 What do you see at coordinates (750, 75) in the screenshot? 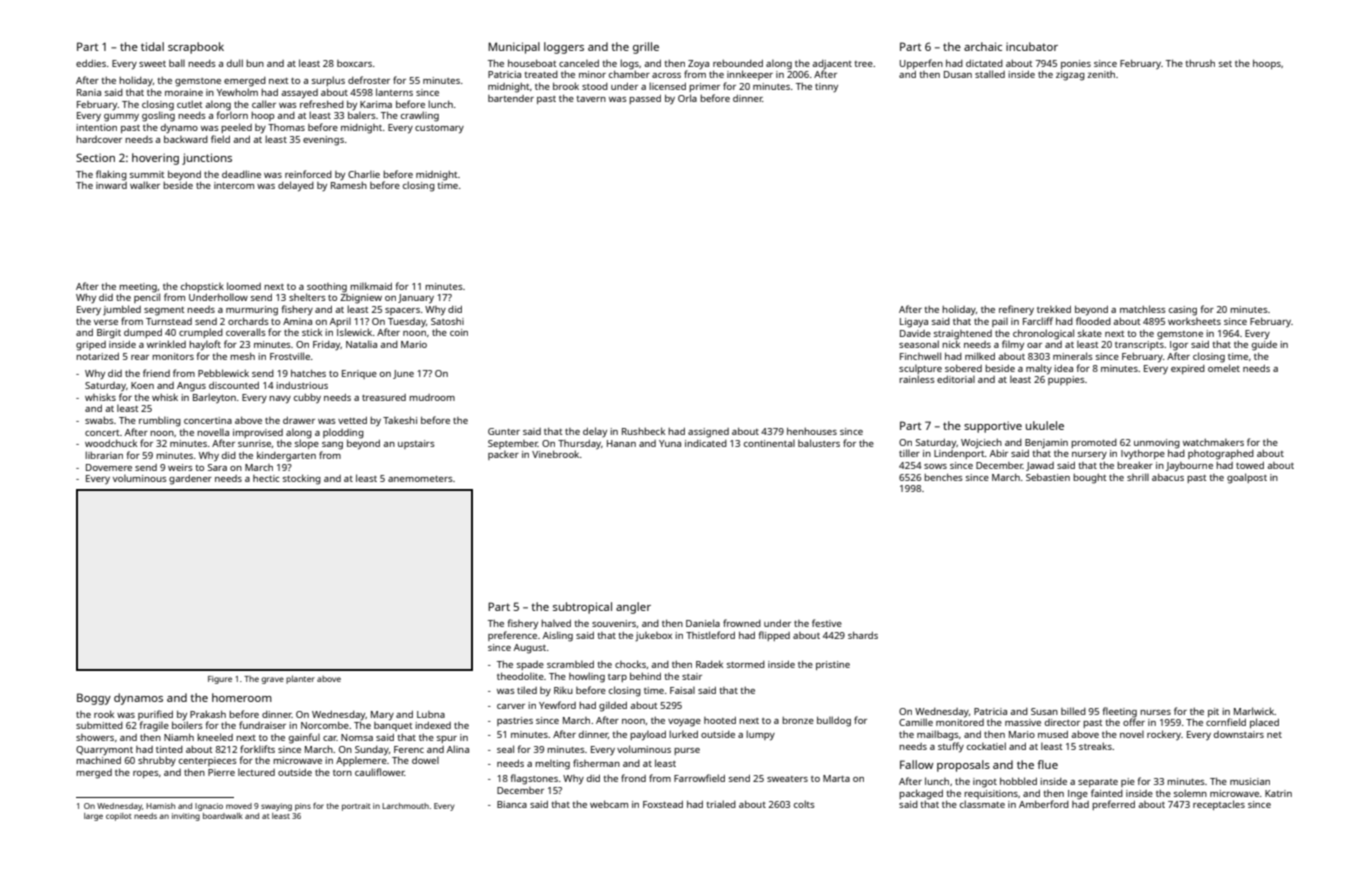
I see `innkeeper` at bounding box center [750, 75].
